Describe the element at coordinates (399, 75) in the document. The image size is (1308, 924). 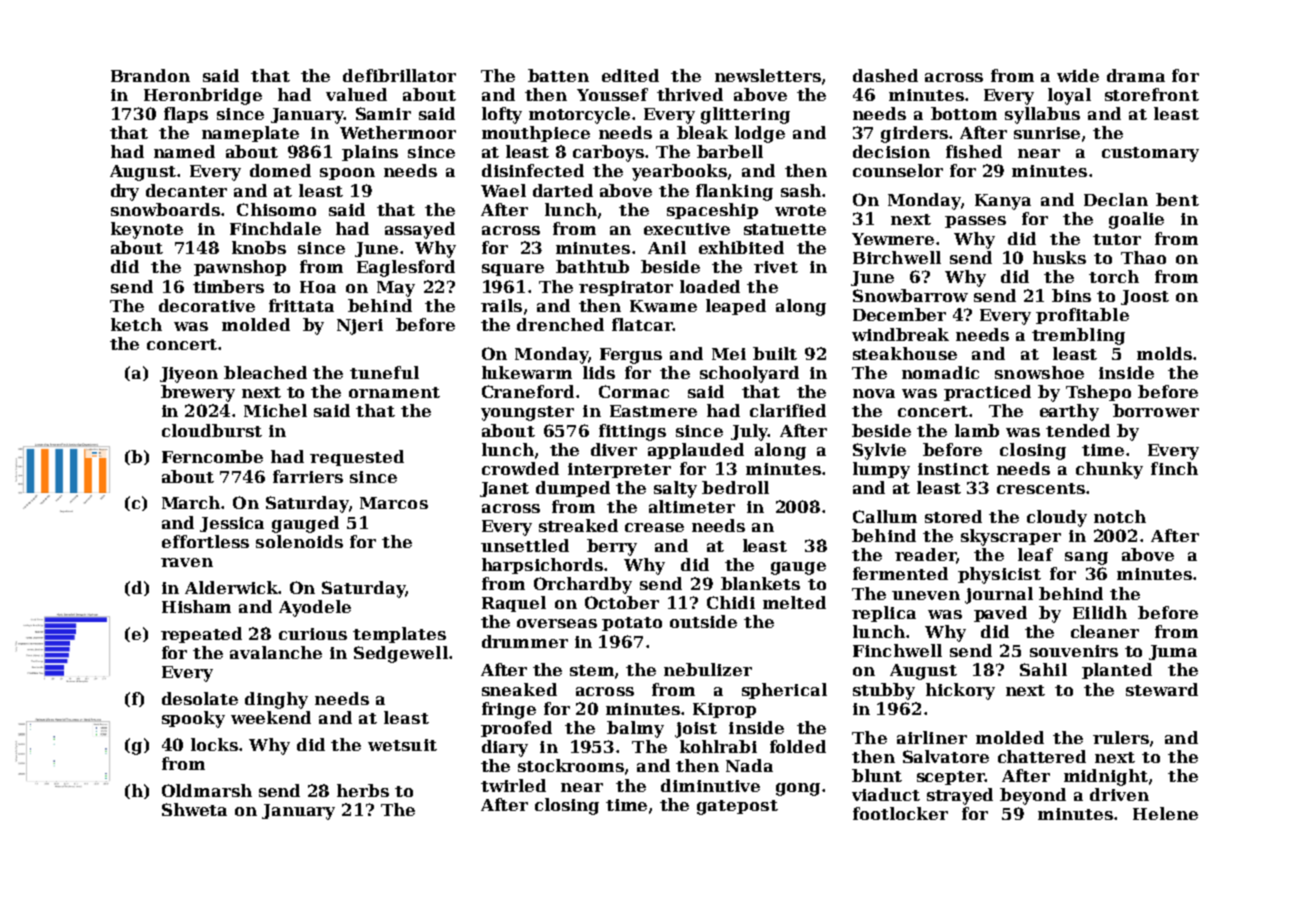
I see `defibrillator` at that location.
